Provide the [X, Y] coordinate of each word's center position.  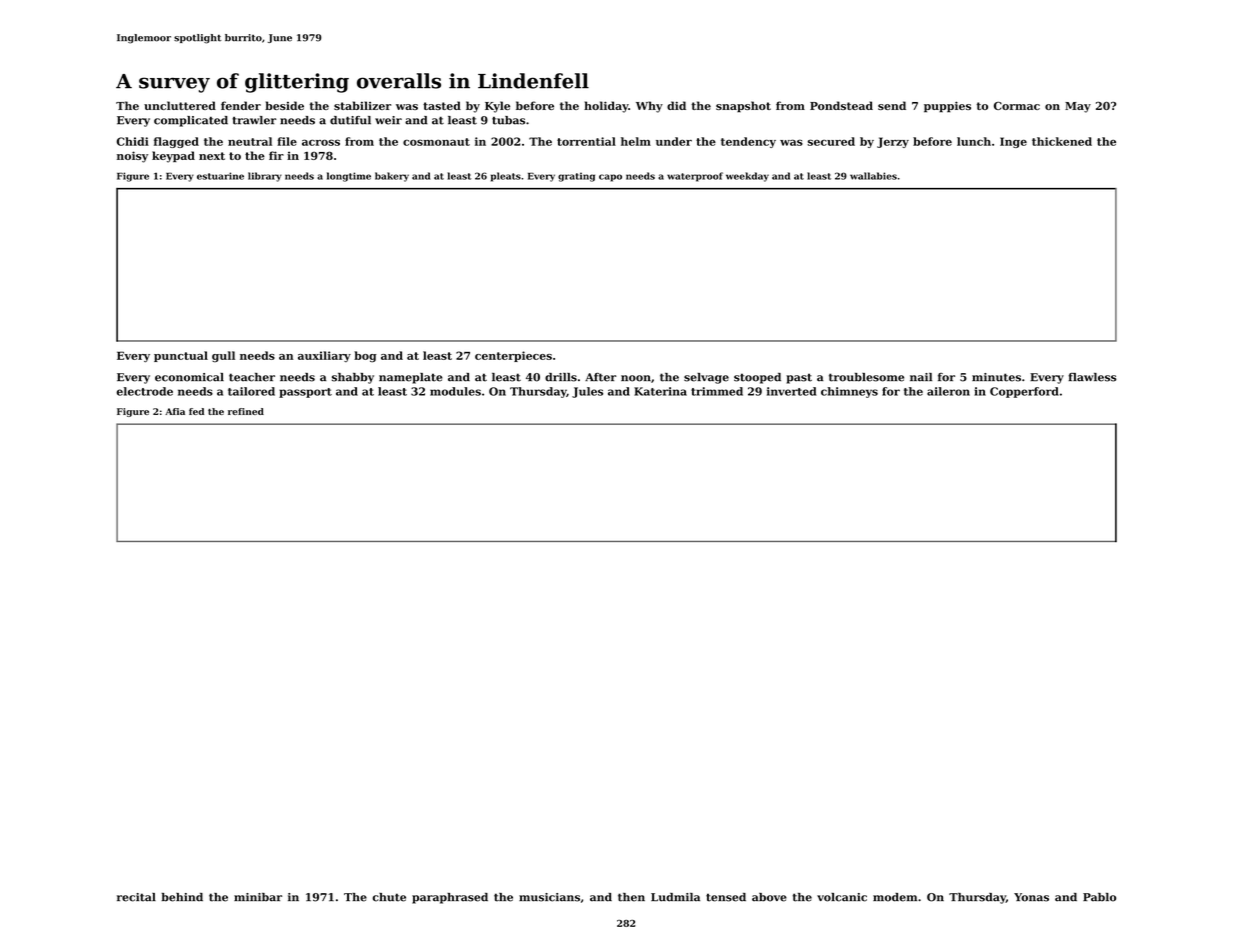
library [265, 177]
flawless [1092, 377]
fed [196, 411]
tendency [748, 142]
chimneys [849, 392]
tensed [726, 897]
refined [246, 411]
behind [182, 897]
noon [636, 378]
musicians [549, 897]
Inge [1013, 142]
